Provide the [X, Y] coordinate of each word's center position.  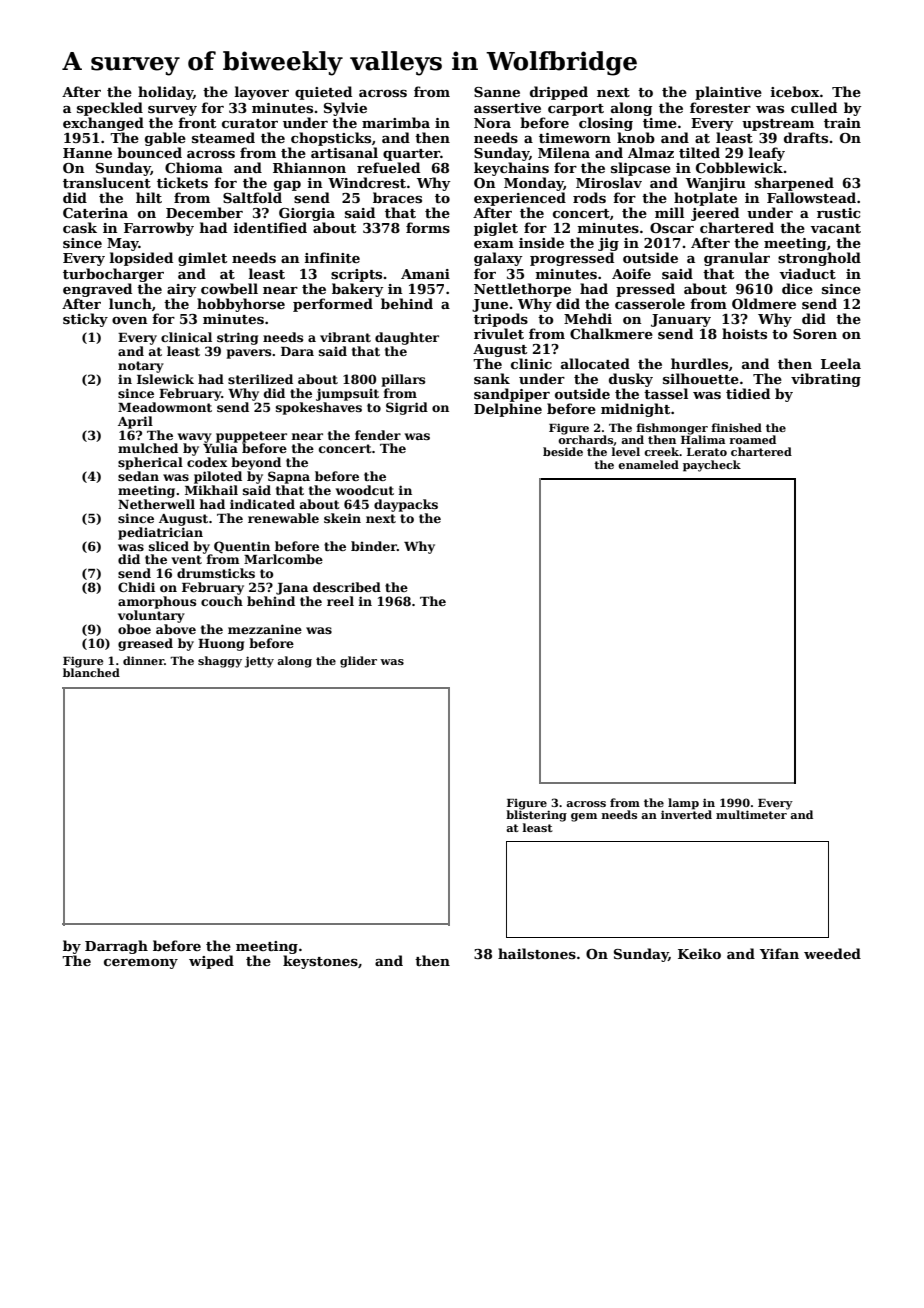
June [490, 305]
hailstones [537, 953]
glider [358, 662]
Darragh [116, 947]
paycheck [712, 466]
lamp [683, 804]
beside [563, 451]
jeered [715, 214]
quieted [323, 93]
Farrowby [159, 229]
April [135, 422]
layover [262, 93]
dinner [143, 660]
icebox [795, 91]
